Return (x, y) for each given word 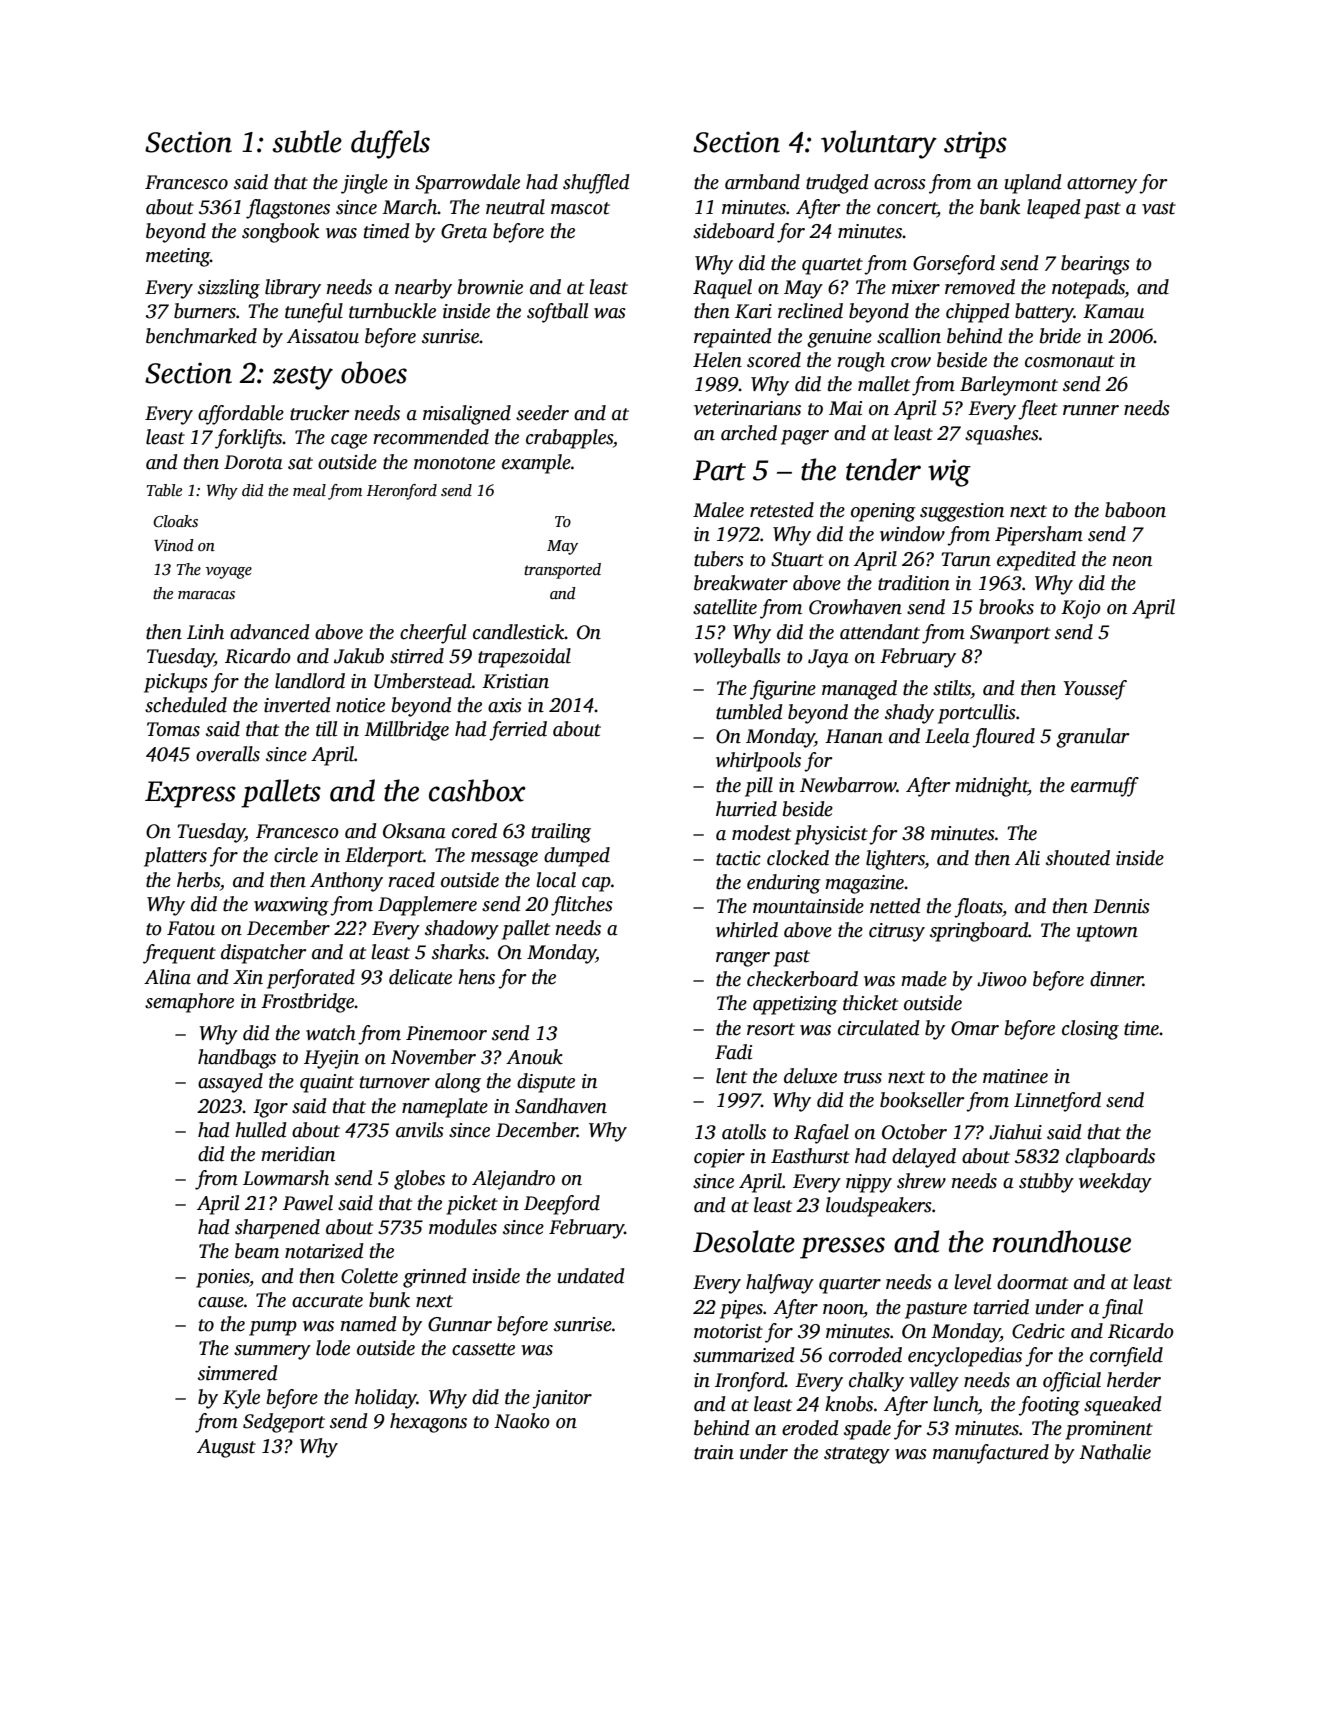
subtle (307, 141)
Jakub (359, 656)
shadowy (462, 930)
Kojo (1081, 609)
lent (731, 1076)
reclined (810, 311)
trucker (320, 413)
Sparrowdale (467, 184)
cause (221, 1302)
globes (419, 1180)
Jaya (828, 658)
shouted (1078, 858)
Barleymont (1009, 386)
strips (975, 145)
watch (331, 1033)
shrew (921, 1181)
